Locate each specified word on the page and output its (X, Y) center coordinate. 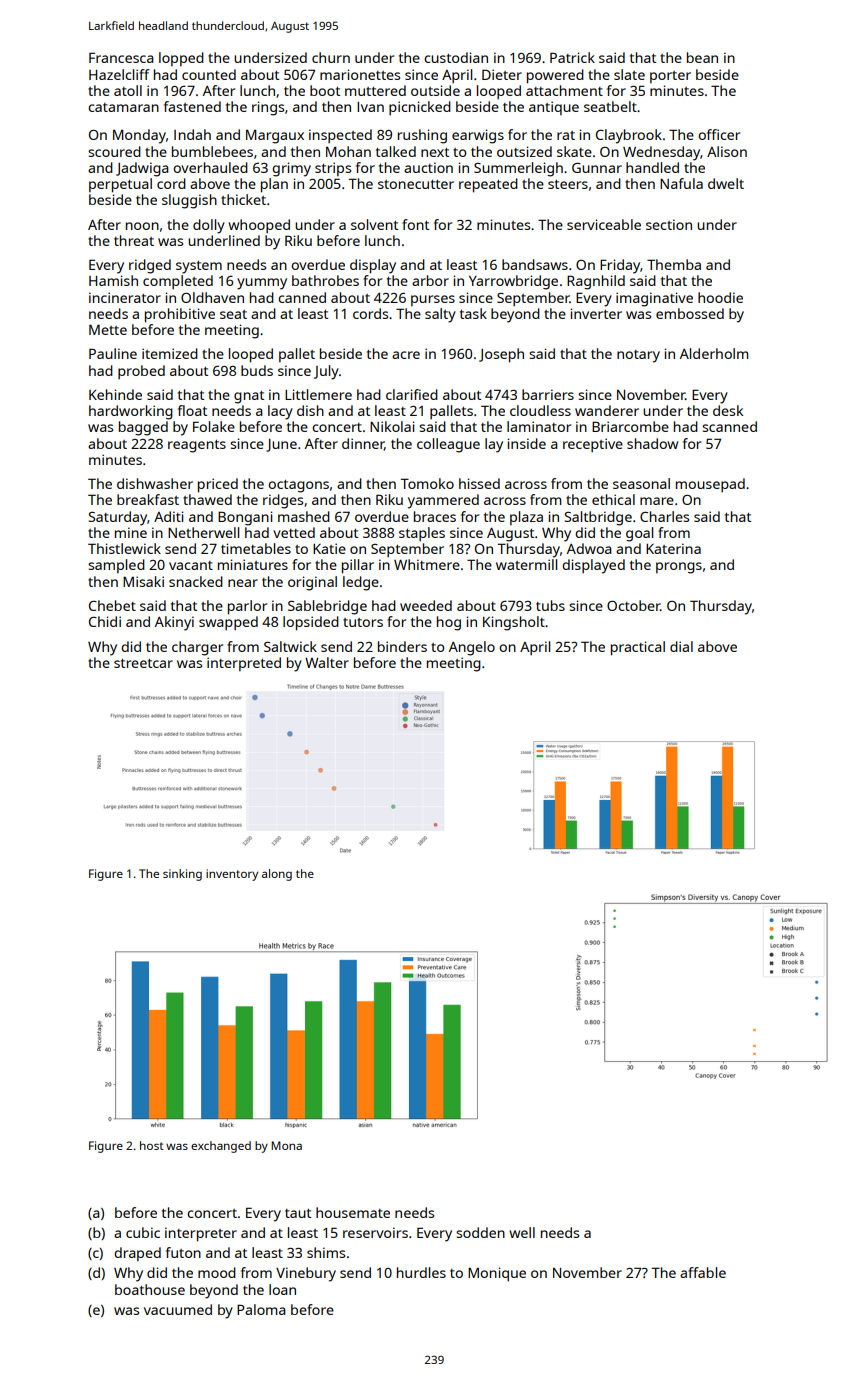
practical (638, 648)
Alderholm (714, 353)
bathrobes (325, 280)
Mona (286, 1145)
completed (178, 282)
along (277, 875)
